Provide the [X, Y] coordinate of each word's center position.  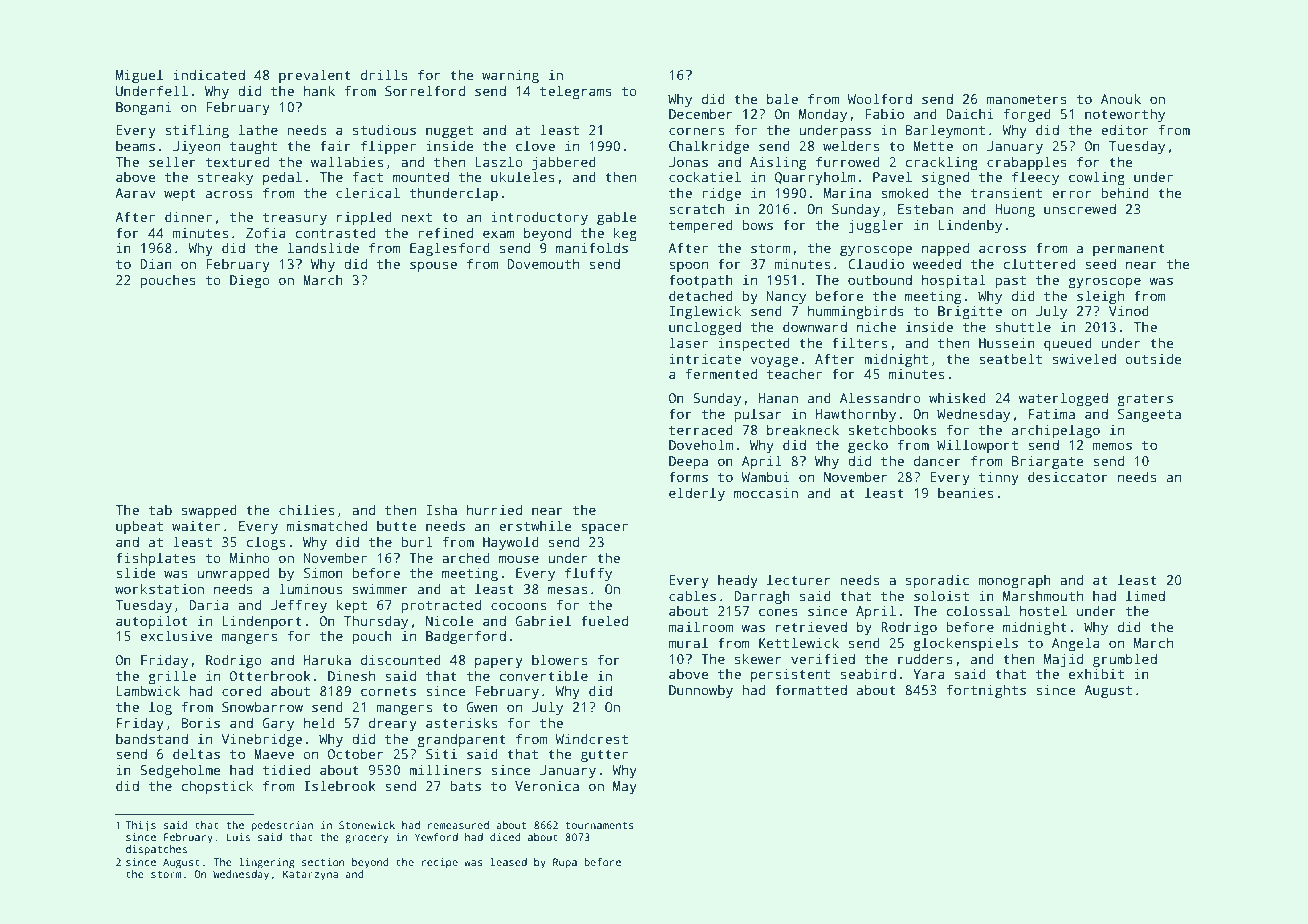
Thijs [141, 826]
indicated [209, 74]
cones [778, 612]
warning [510, 76]
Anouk [1121, 98]
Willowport [977, 446]
